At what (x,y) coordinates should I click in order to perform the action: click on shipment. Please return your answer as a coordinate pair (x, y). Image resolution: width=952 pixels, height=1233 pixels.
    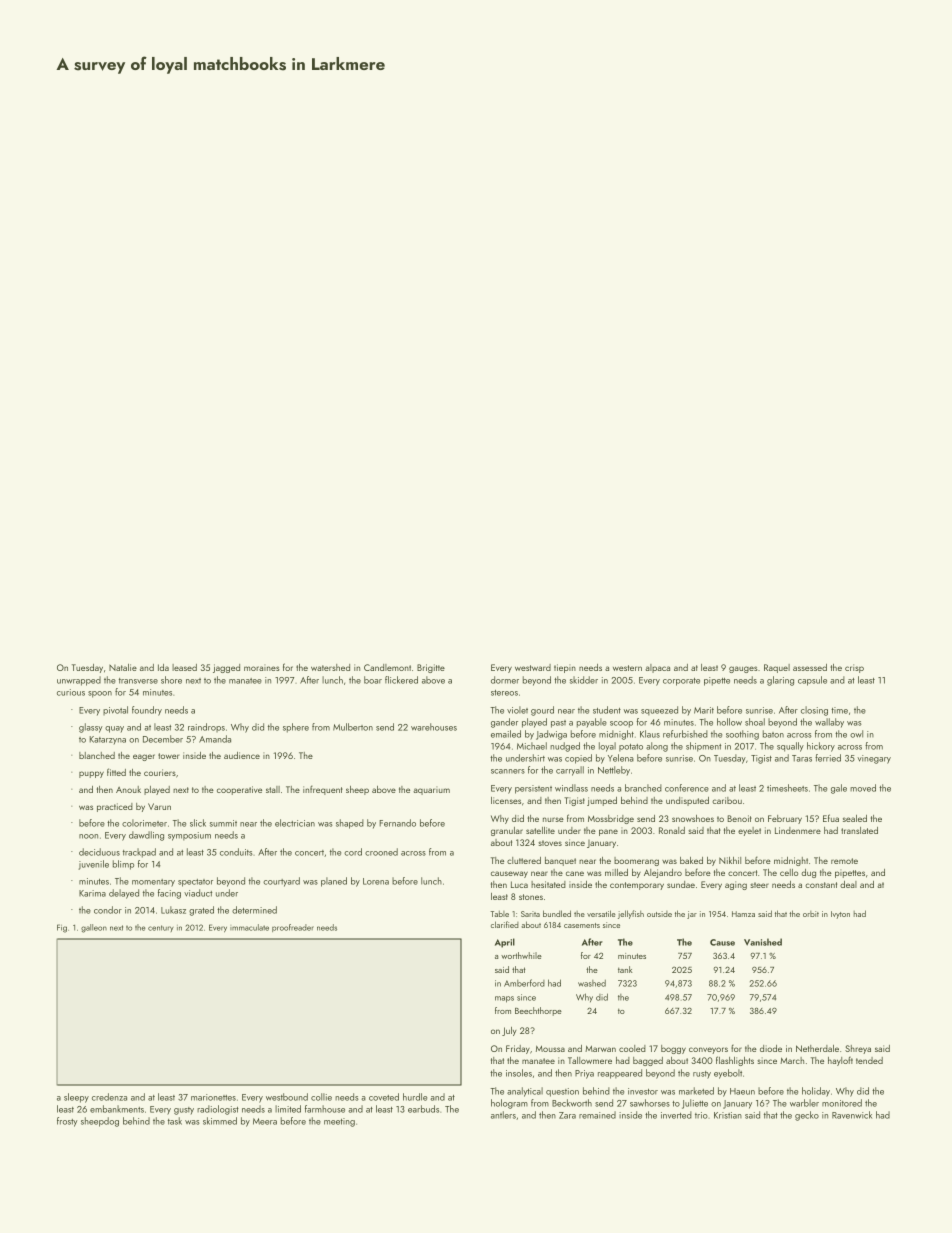
    Looking at the image, I should click on (703, 747).
